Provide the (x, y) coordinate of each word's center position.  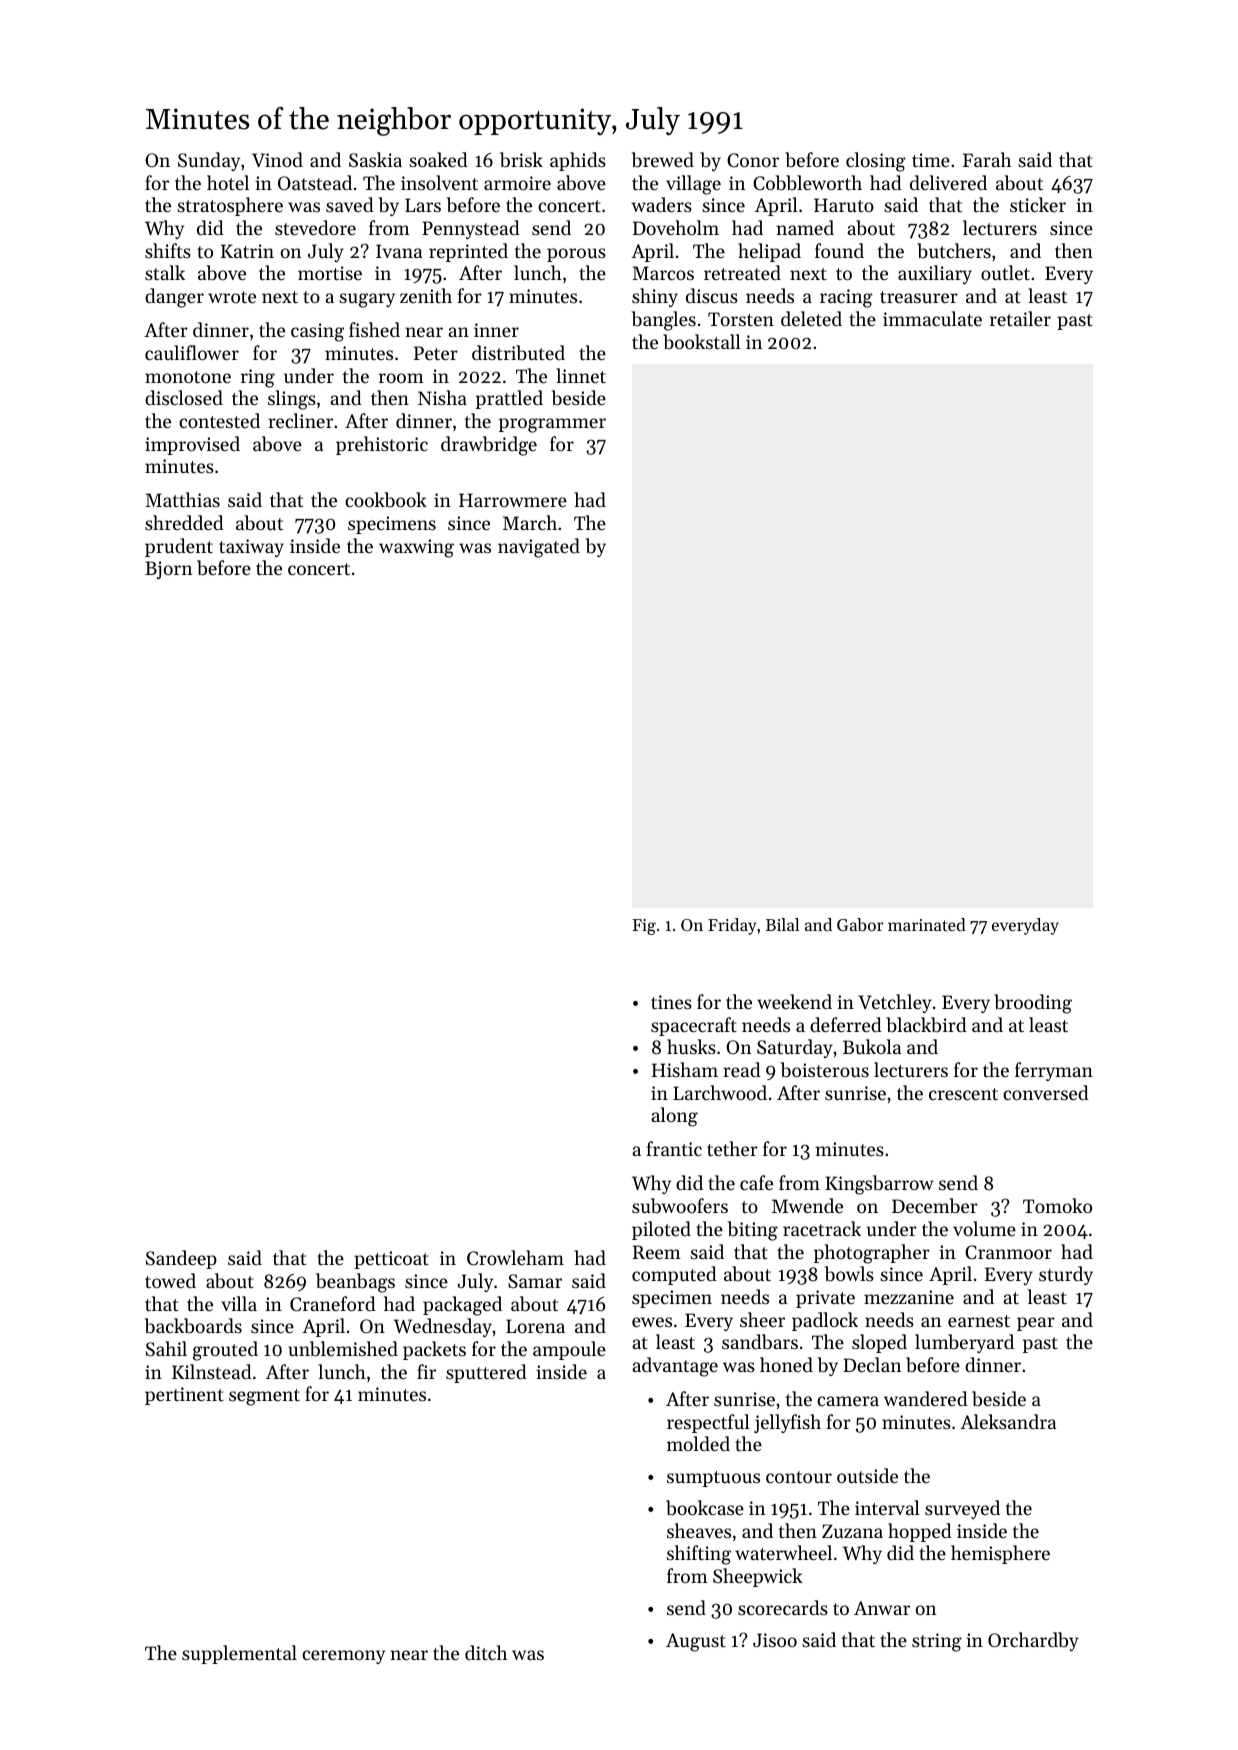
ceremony (343, 1657)
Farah (987, 159)
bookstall (702, 341)
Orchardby (1033, 1641)
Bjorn (168, 570)
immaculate (932, 318)
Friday (732, 926)
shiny (655, 297)
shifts (168, 250)
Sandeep (181, 1259)
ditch (486, 1652)
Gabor (860, 924)
